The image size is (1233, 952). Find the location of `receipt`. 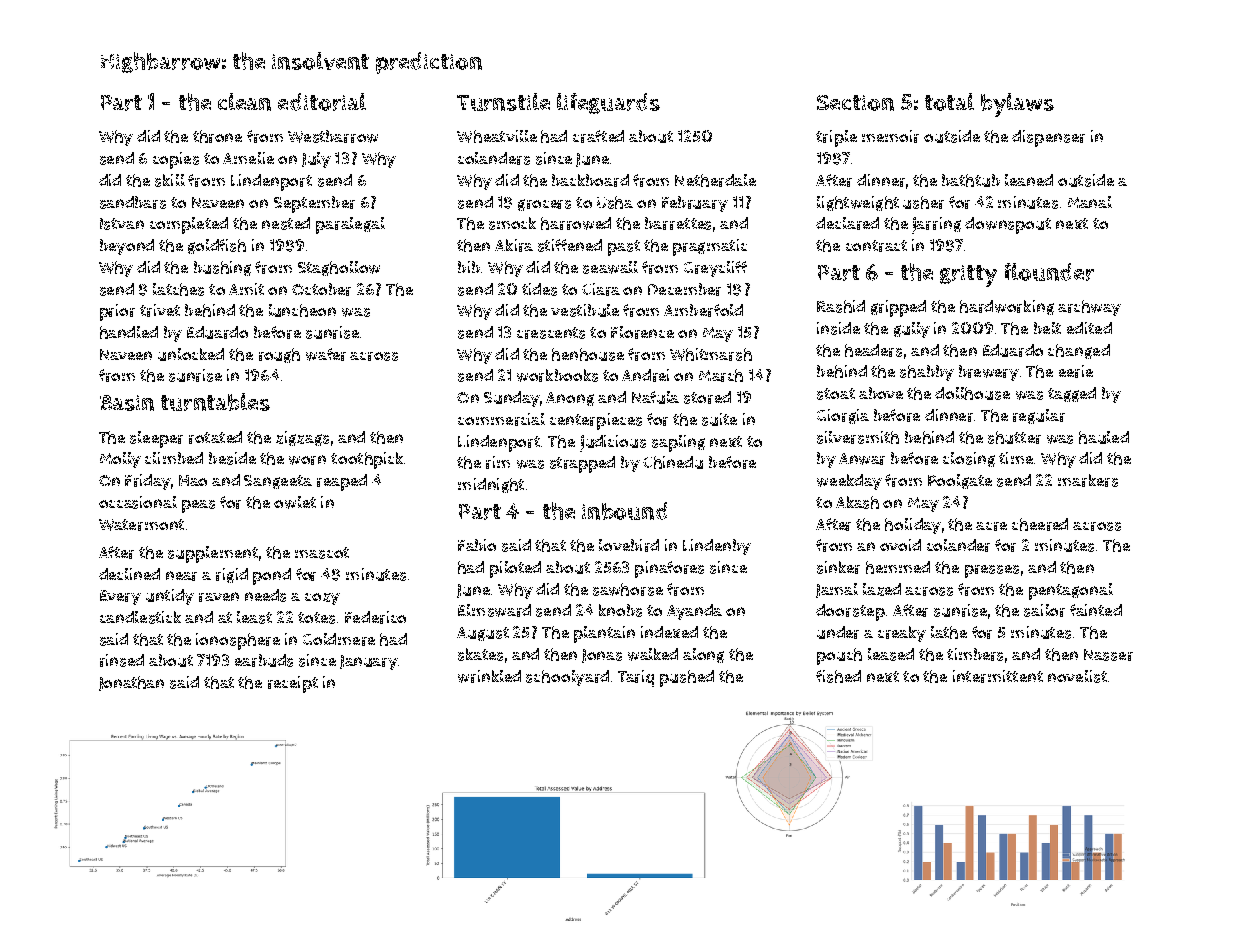

receipt is located at coordinates (293, 684).
